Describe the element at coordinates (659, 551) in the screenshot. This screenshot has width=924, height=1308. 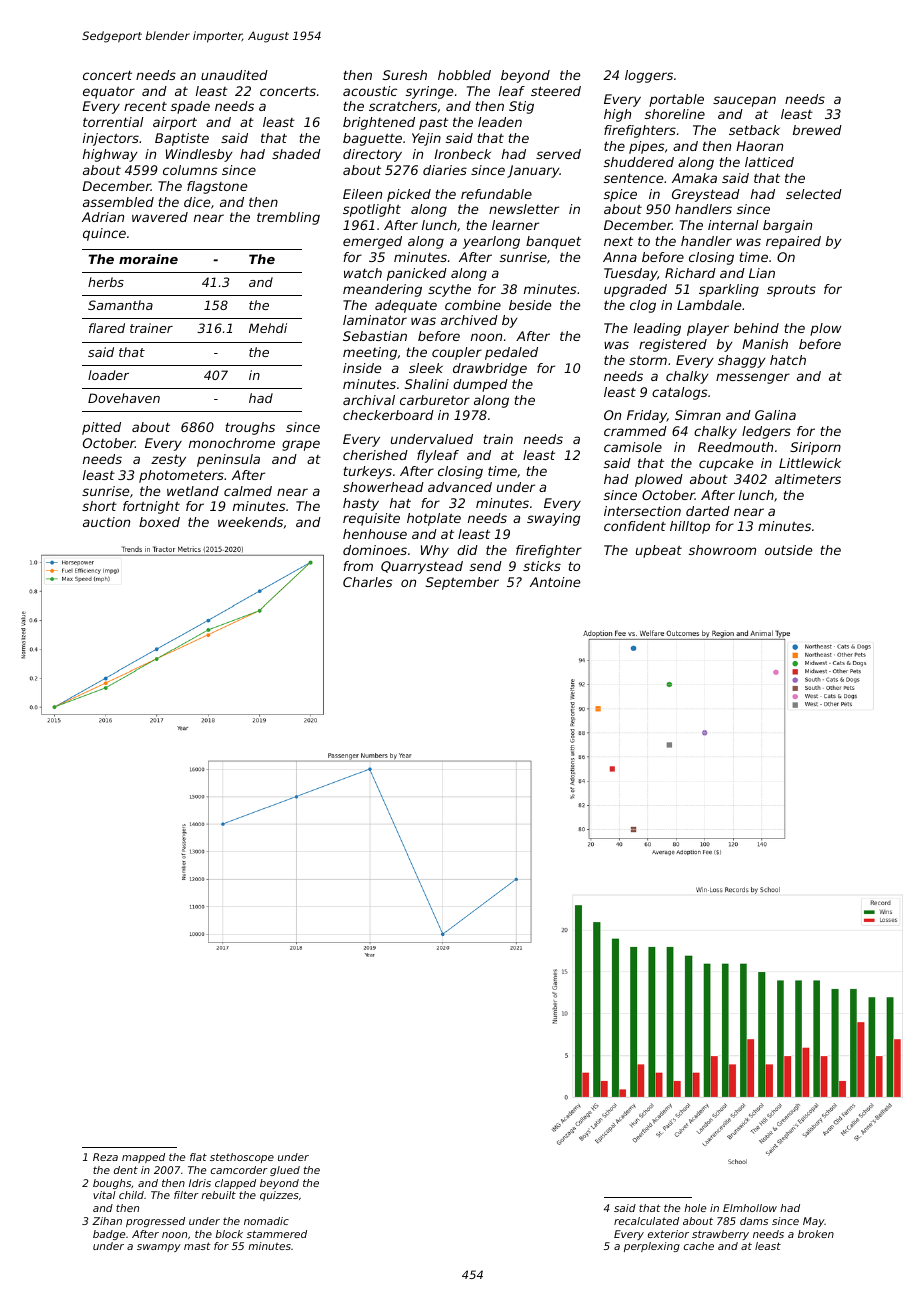
I see `upbeat` at that location.
